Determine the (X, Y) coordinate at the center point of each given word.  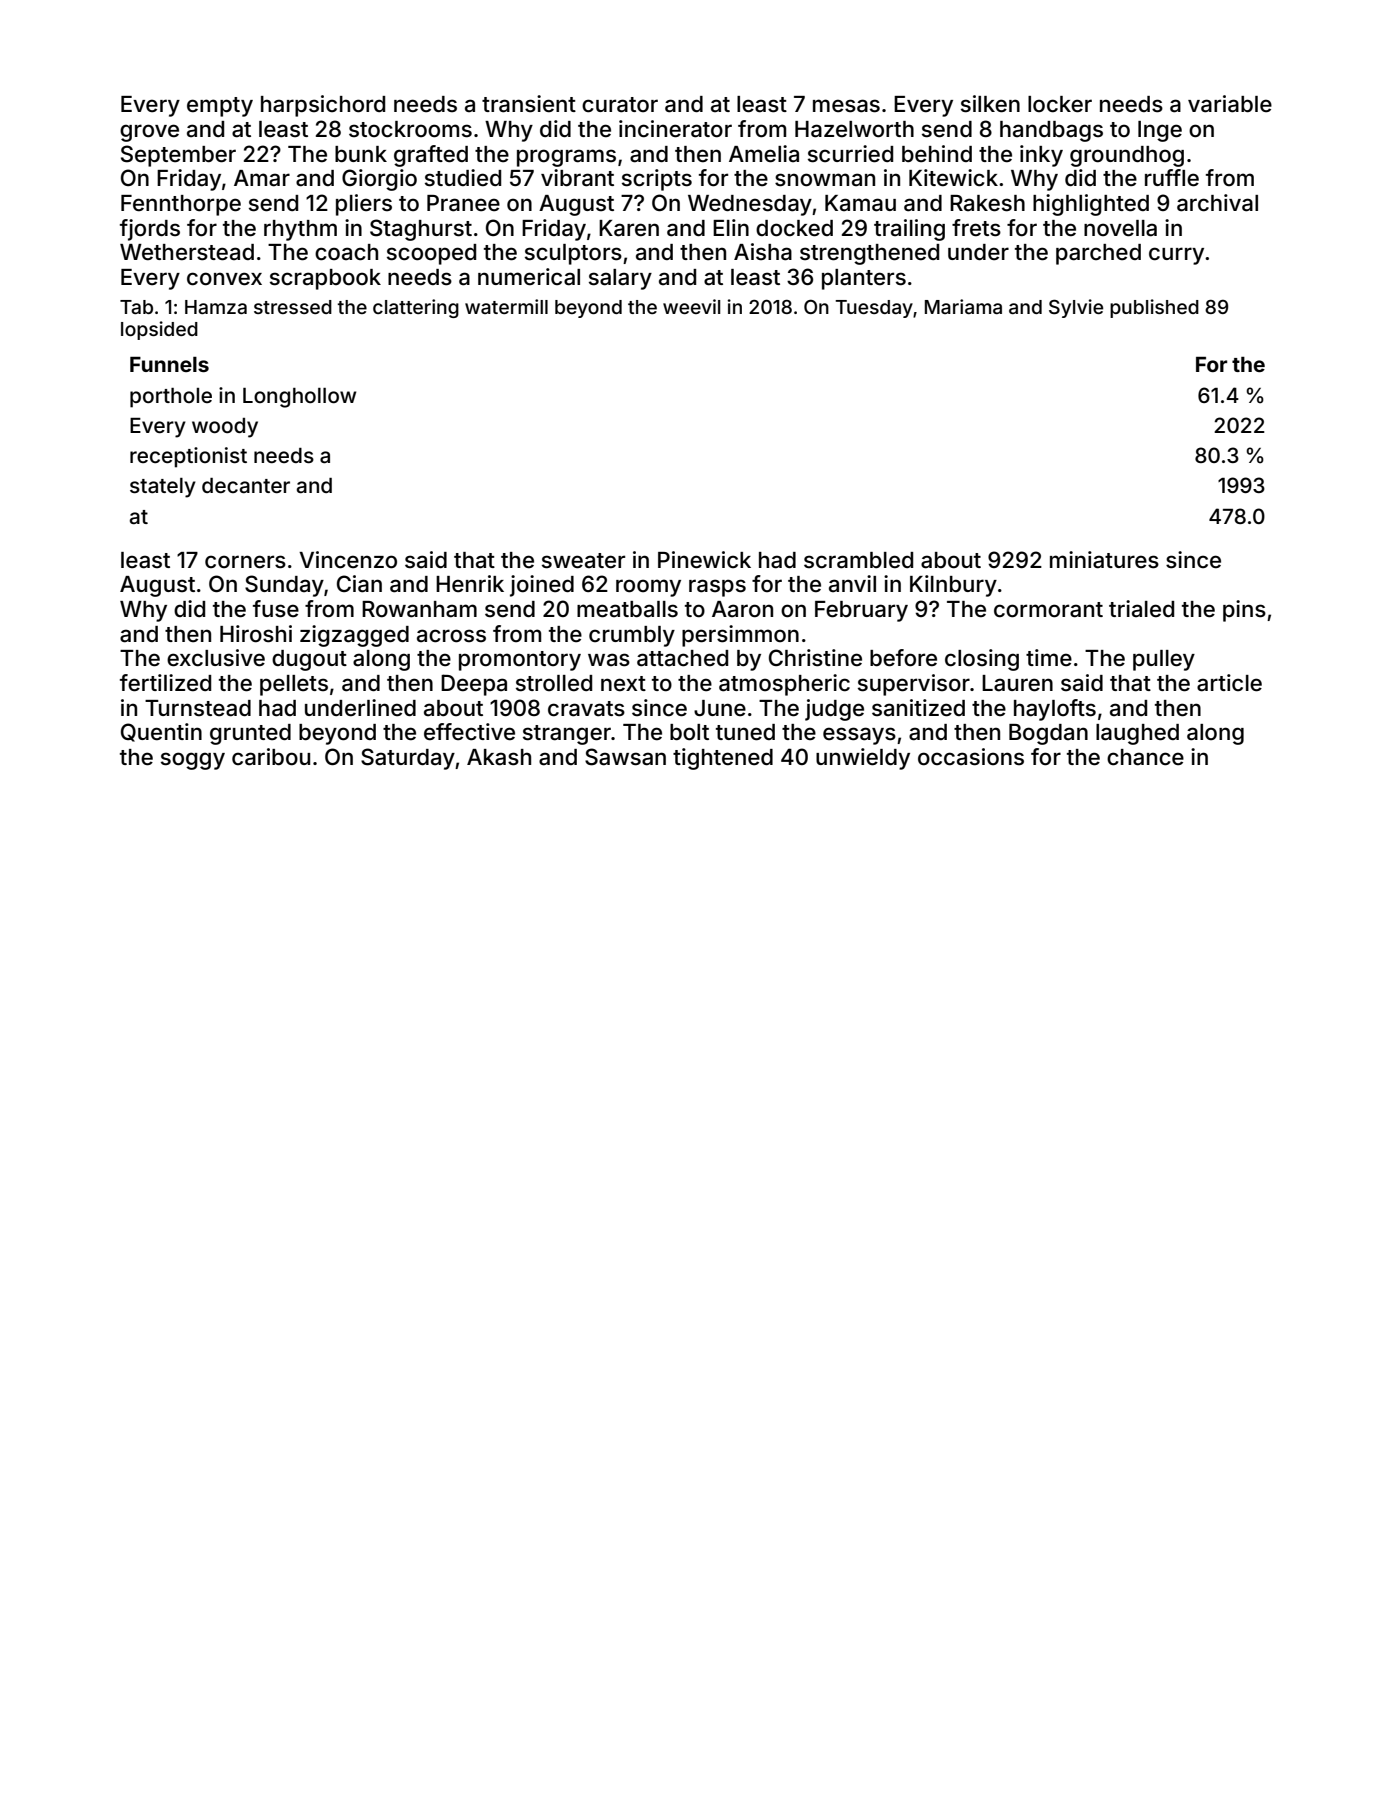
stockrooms (410, 129)
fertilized (165, 683)
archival (1217, 203)
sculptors (573, 254)
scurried (850, 154)
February (861, 611)
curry (1176, 256)
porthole (171, 398)
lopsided (159, 330)
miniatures (1104, 560)
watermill (506, 306)
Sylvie (1076, 308)
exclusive (216, 658)
